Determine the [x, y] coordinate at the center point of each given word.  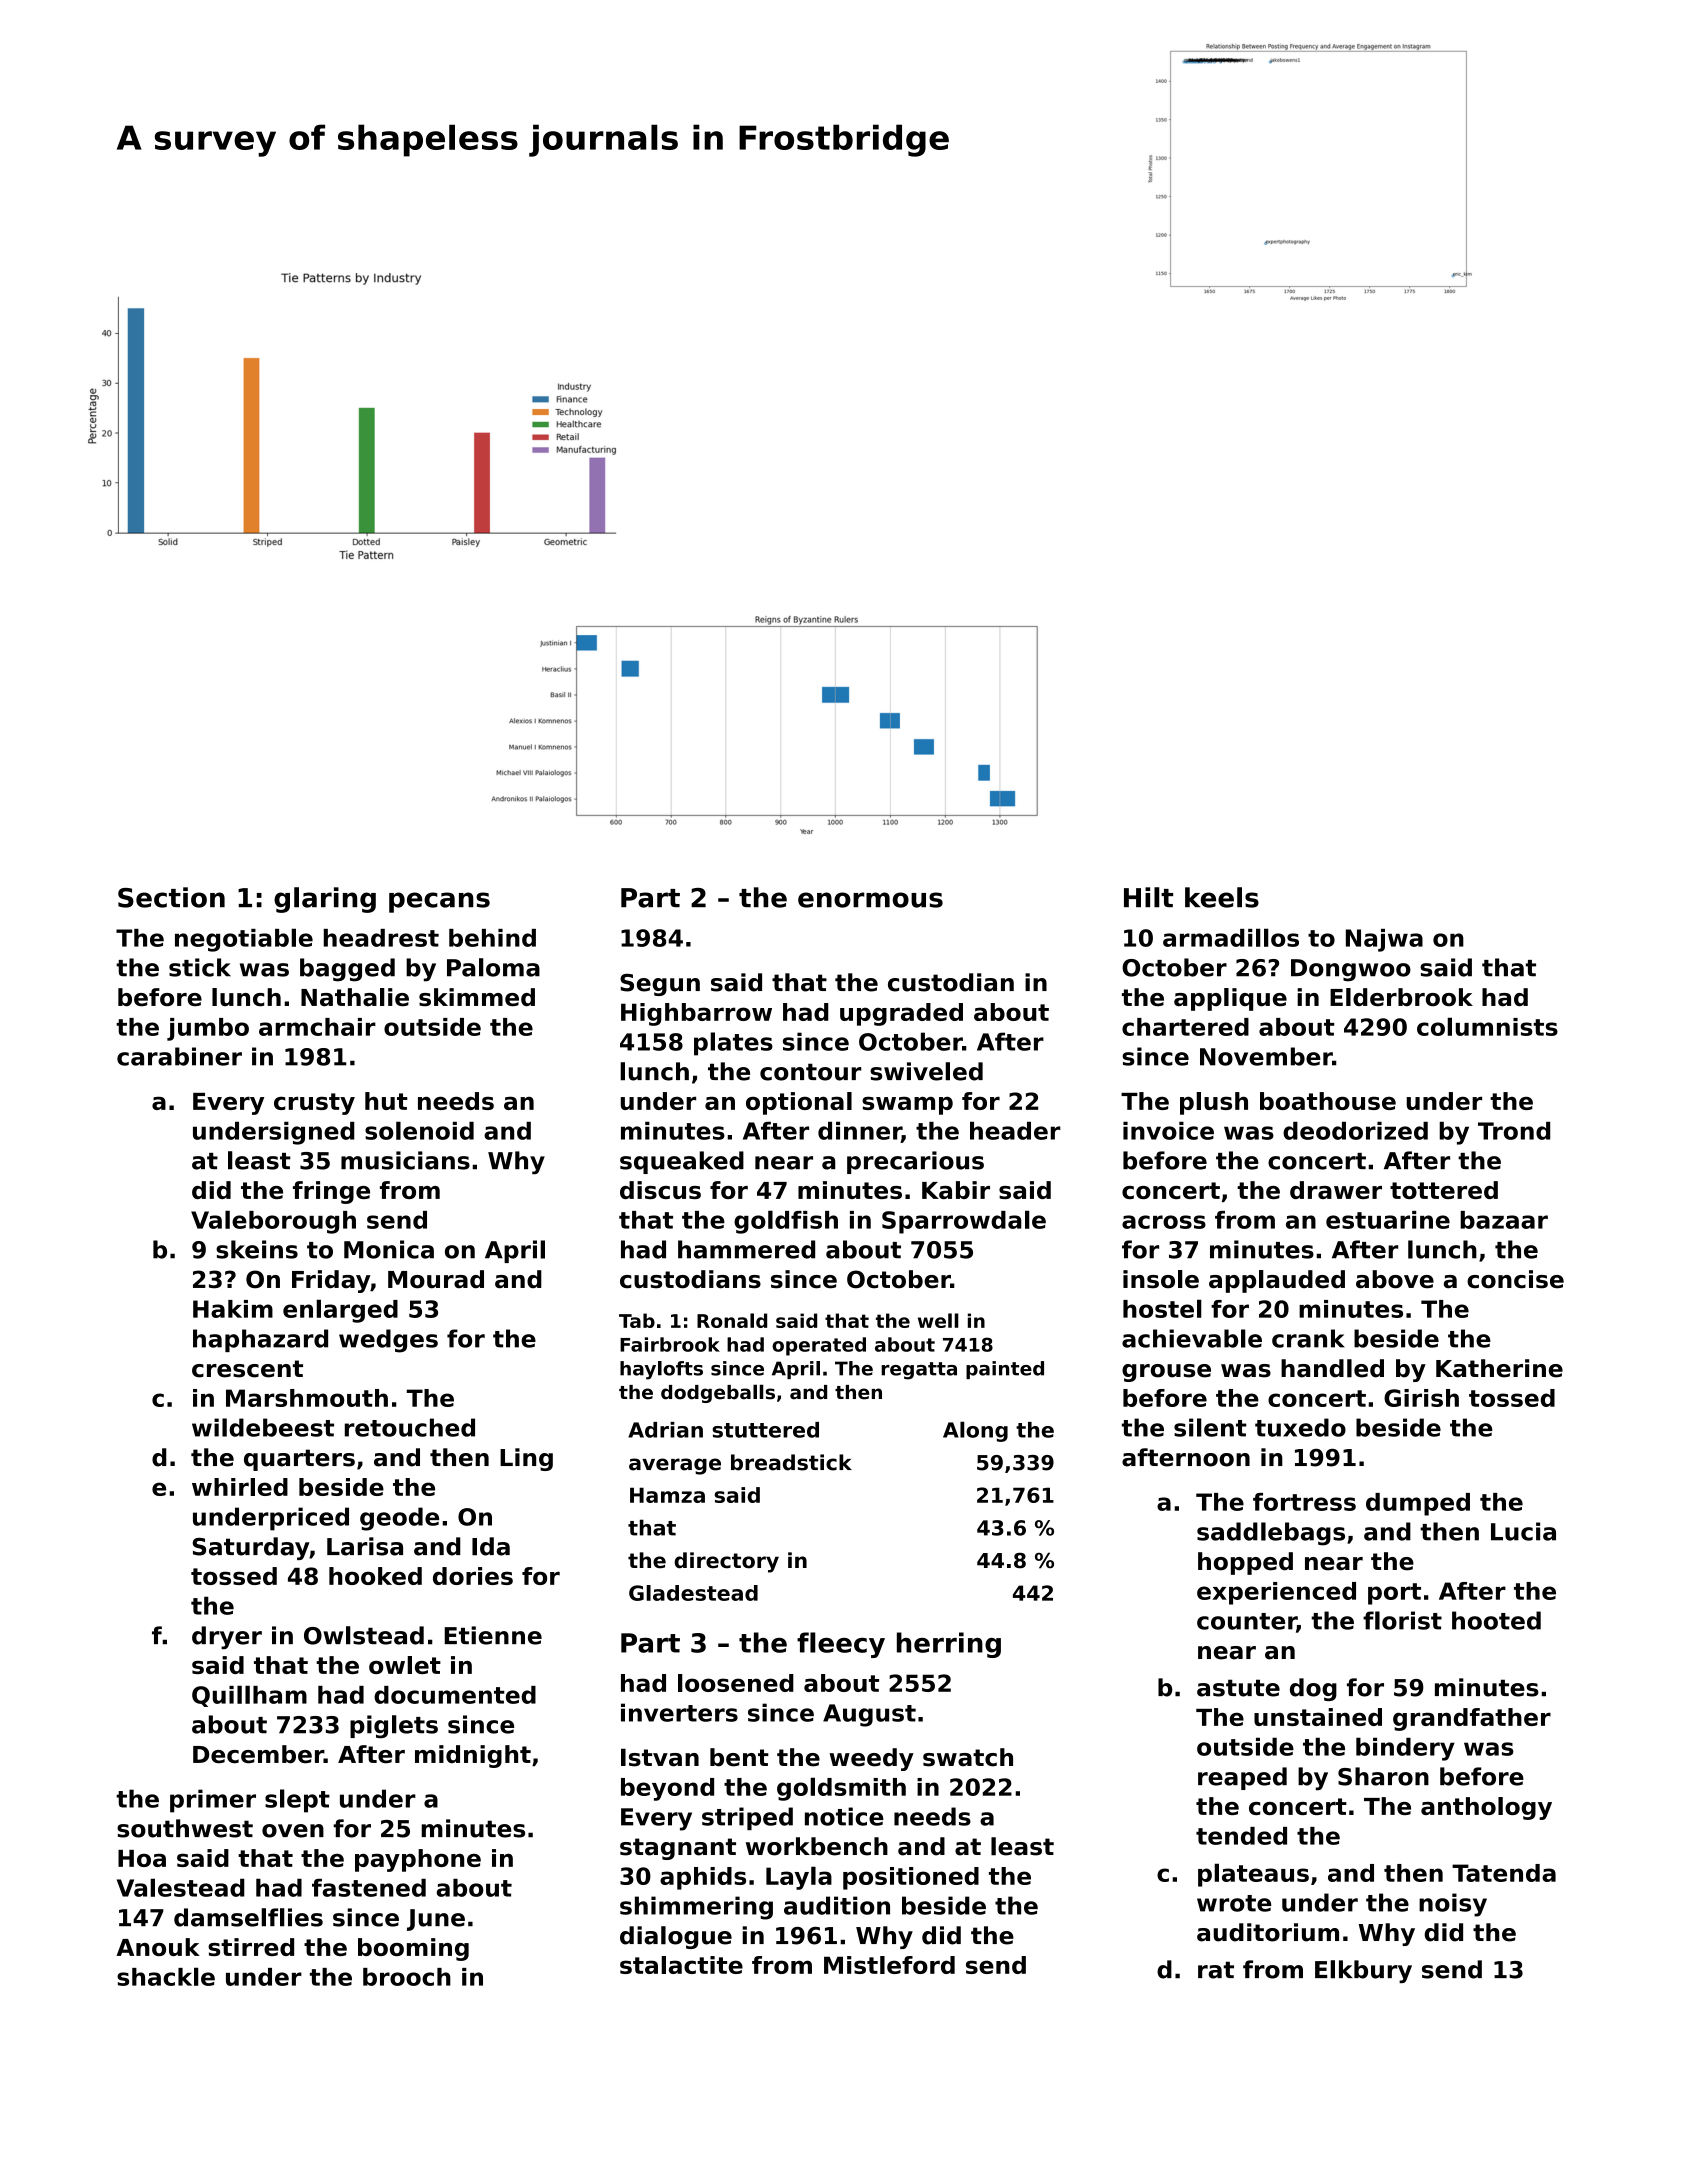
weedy [871, 1759]
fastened [369, 1888]
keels [1222, 897]
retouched [410, 1427]
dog [1313, 1689]
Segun [660, 984]
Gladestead [693, 1593]
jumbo [208, 1029]
